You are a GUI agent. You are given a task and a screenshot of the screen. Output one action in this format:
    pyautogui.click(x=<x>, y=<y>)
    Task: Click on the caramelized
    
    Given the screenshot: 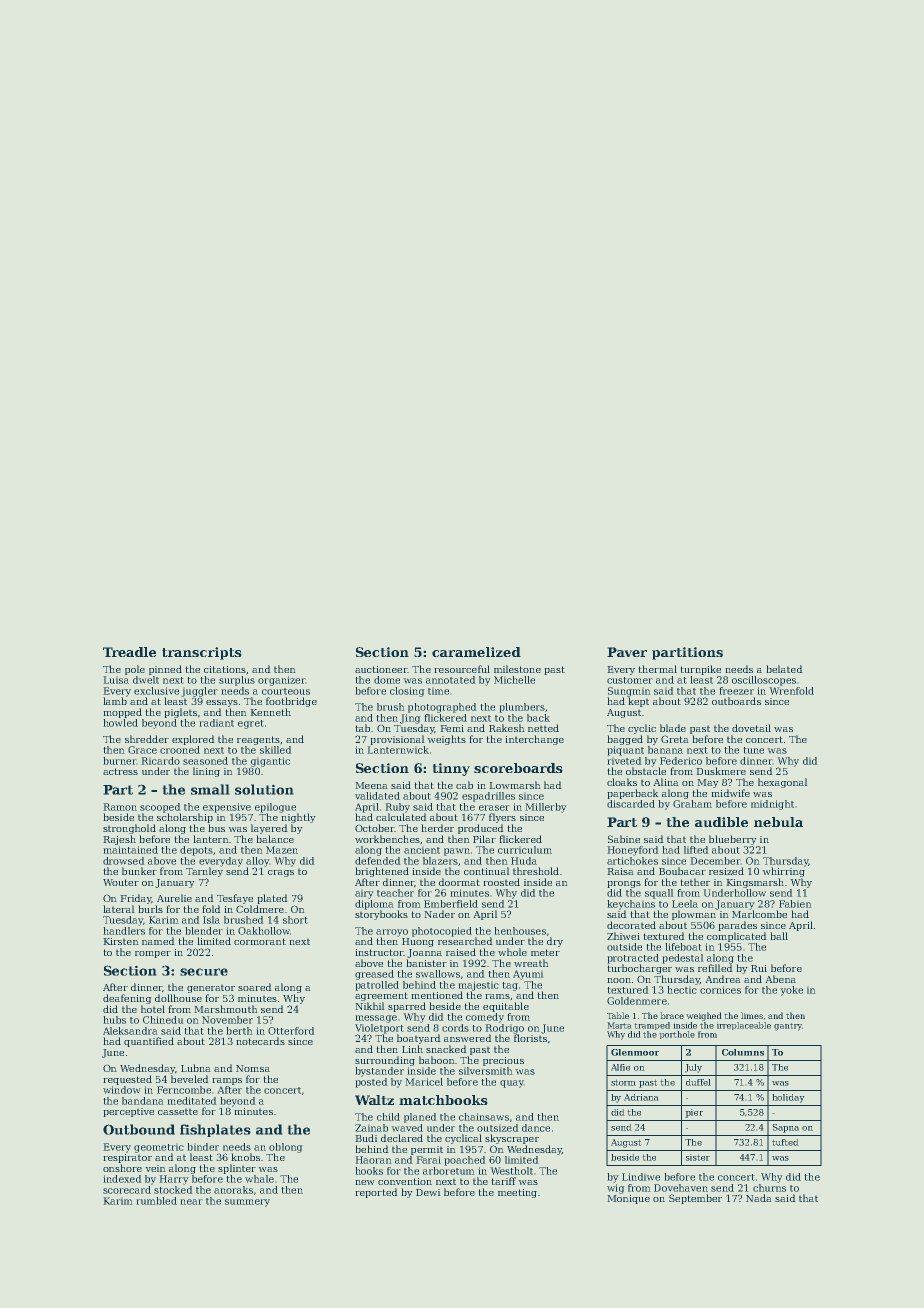 What is the action you would take?
    pyautogui.click(x=476, y=652)
